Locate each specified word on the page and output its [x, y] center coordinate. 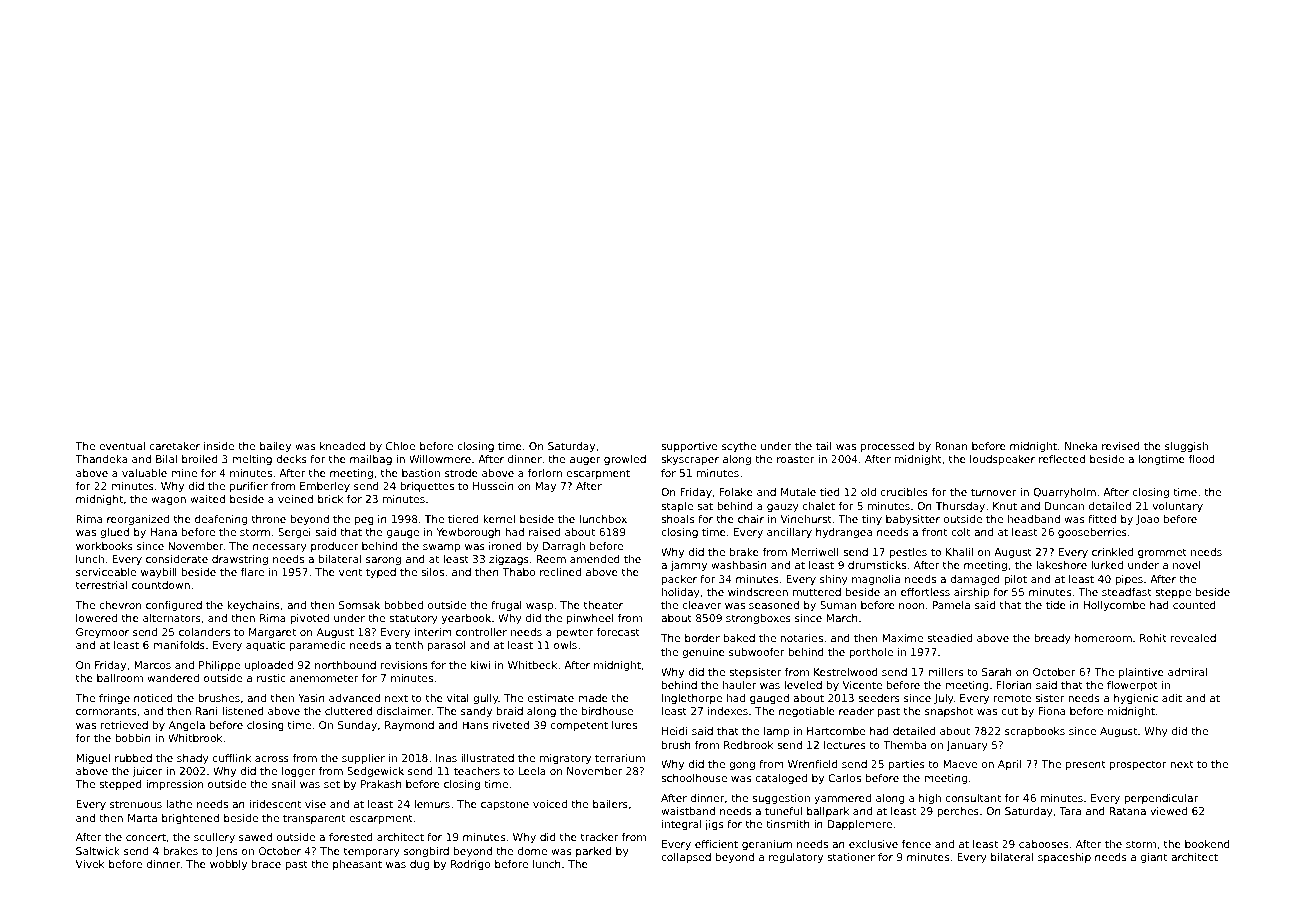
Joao [1147, 520]
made [593, 698]
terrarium [620, 758]
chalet [819, 506]
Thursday [960, 507]
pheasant [357, 865]
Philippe [219, 666]
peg [364, 521]
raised [544, 532]
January [967, 746]
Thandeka [101, 459]
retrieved [124, 725]
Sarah [997, 672]
